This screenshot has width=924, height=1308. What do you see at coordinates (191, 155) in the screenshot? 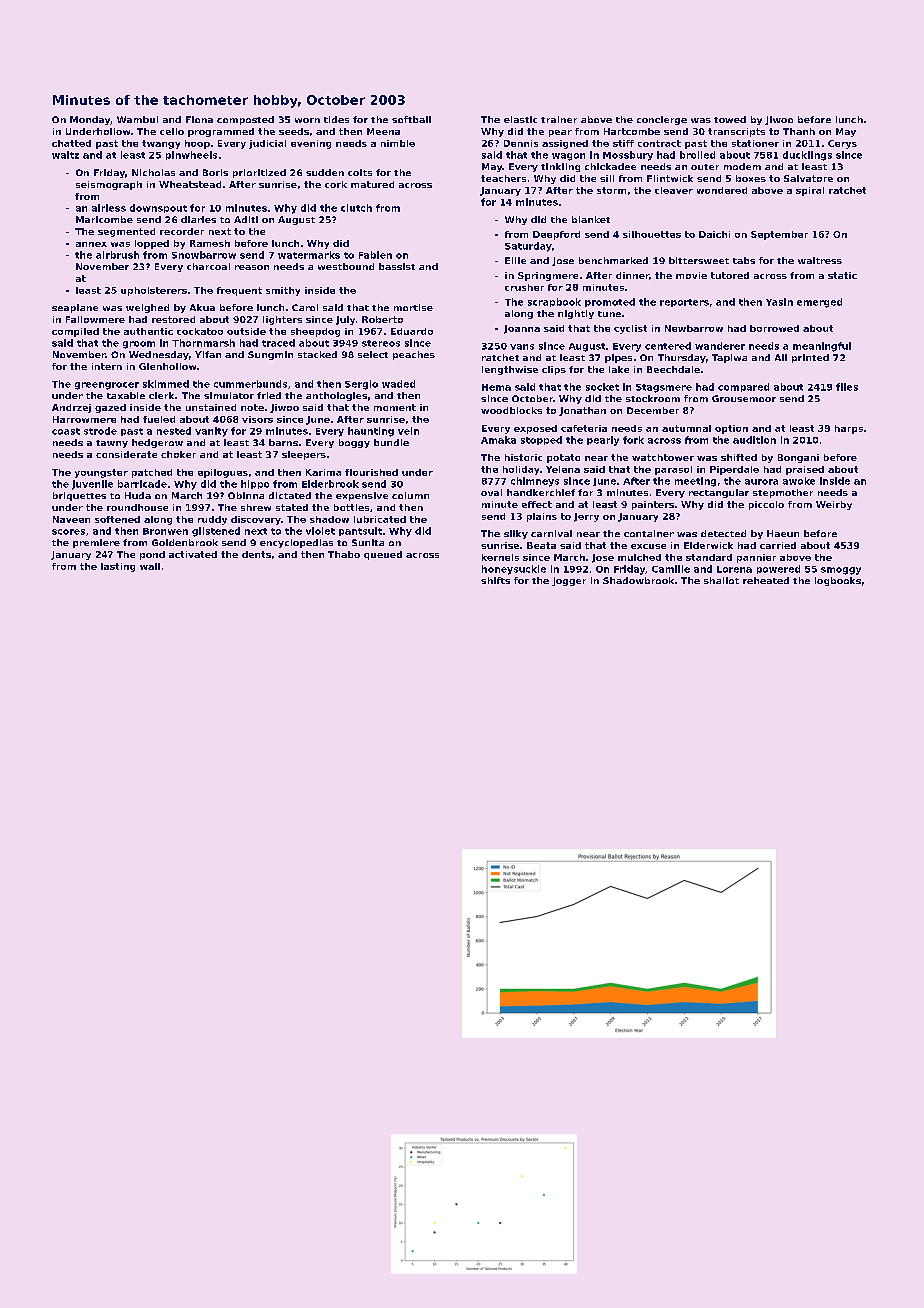
I see `pinwheels` at bounding box center [191, 155].
